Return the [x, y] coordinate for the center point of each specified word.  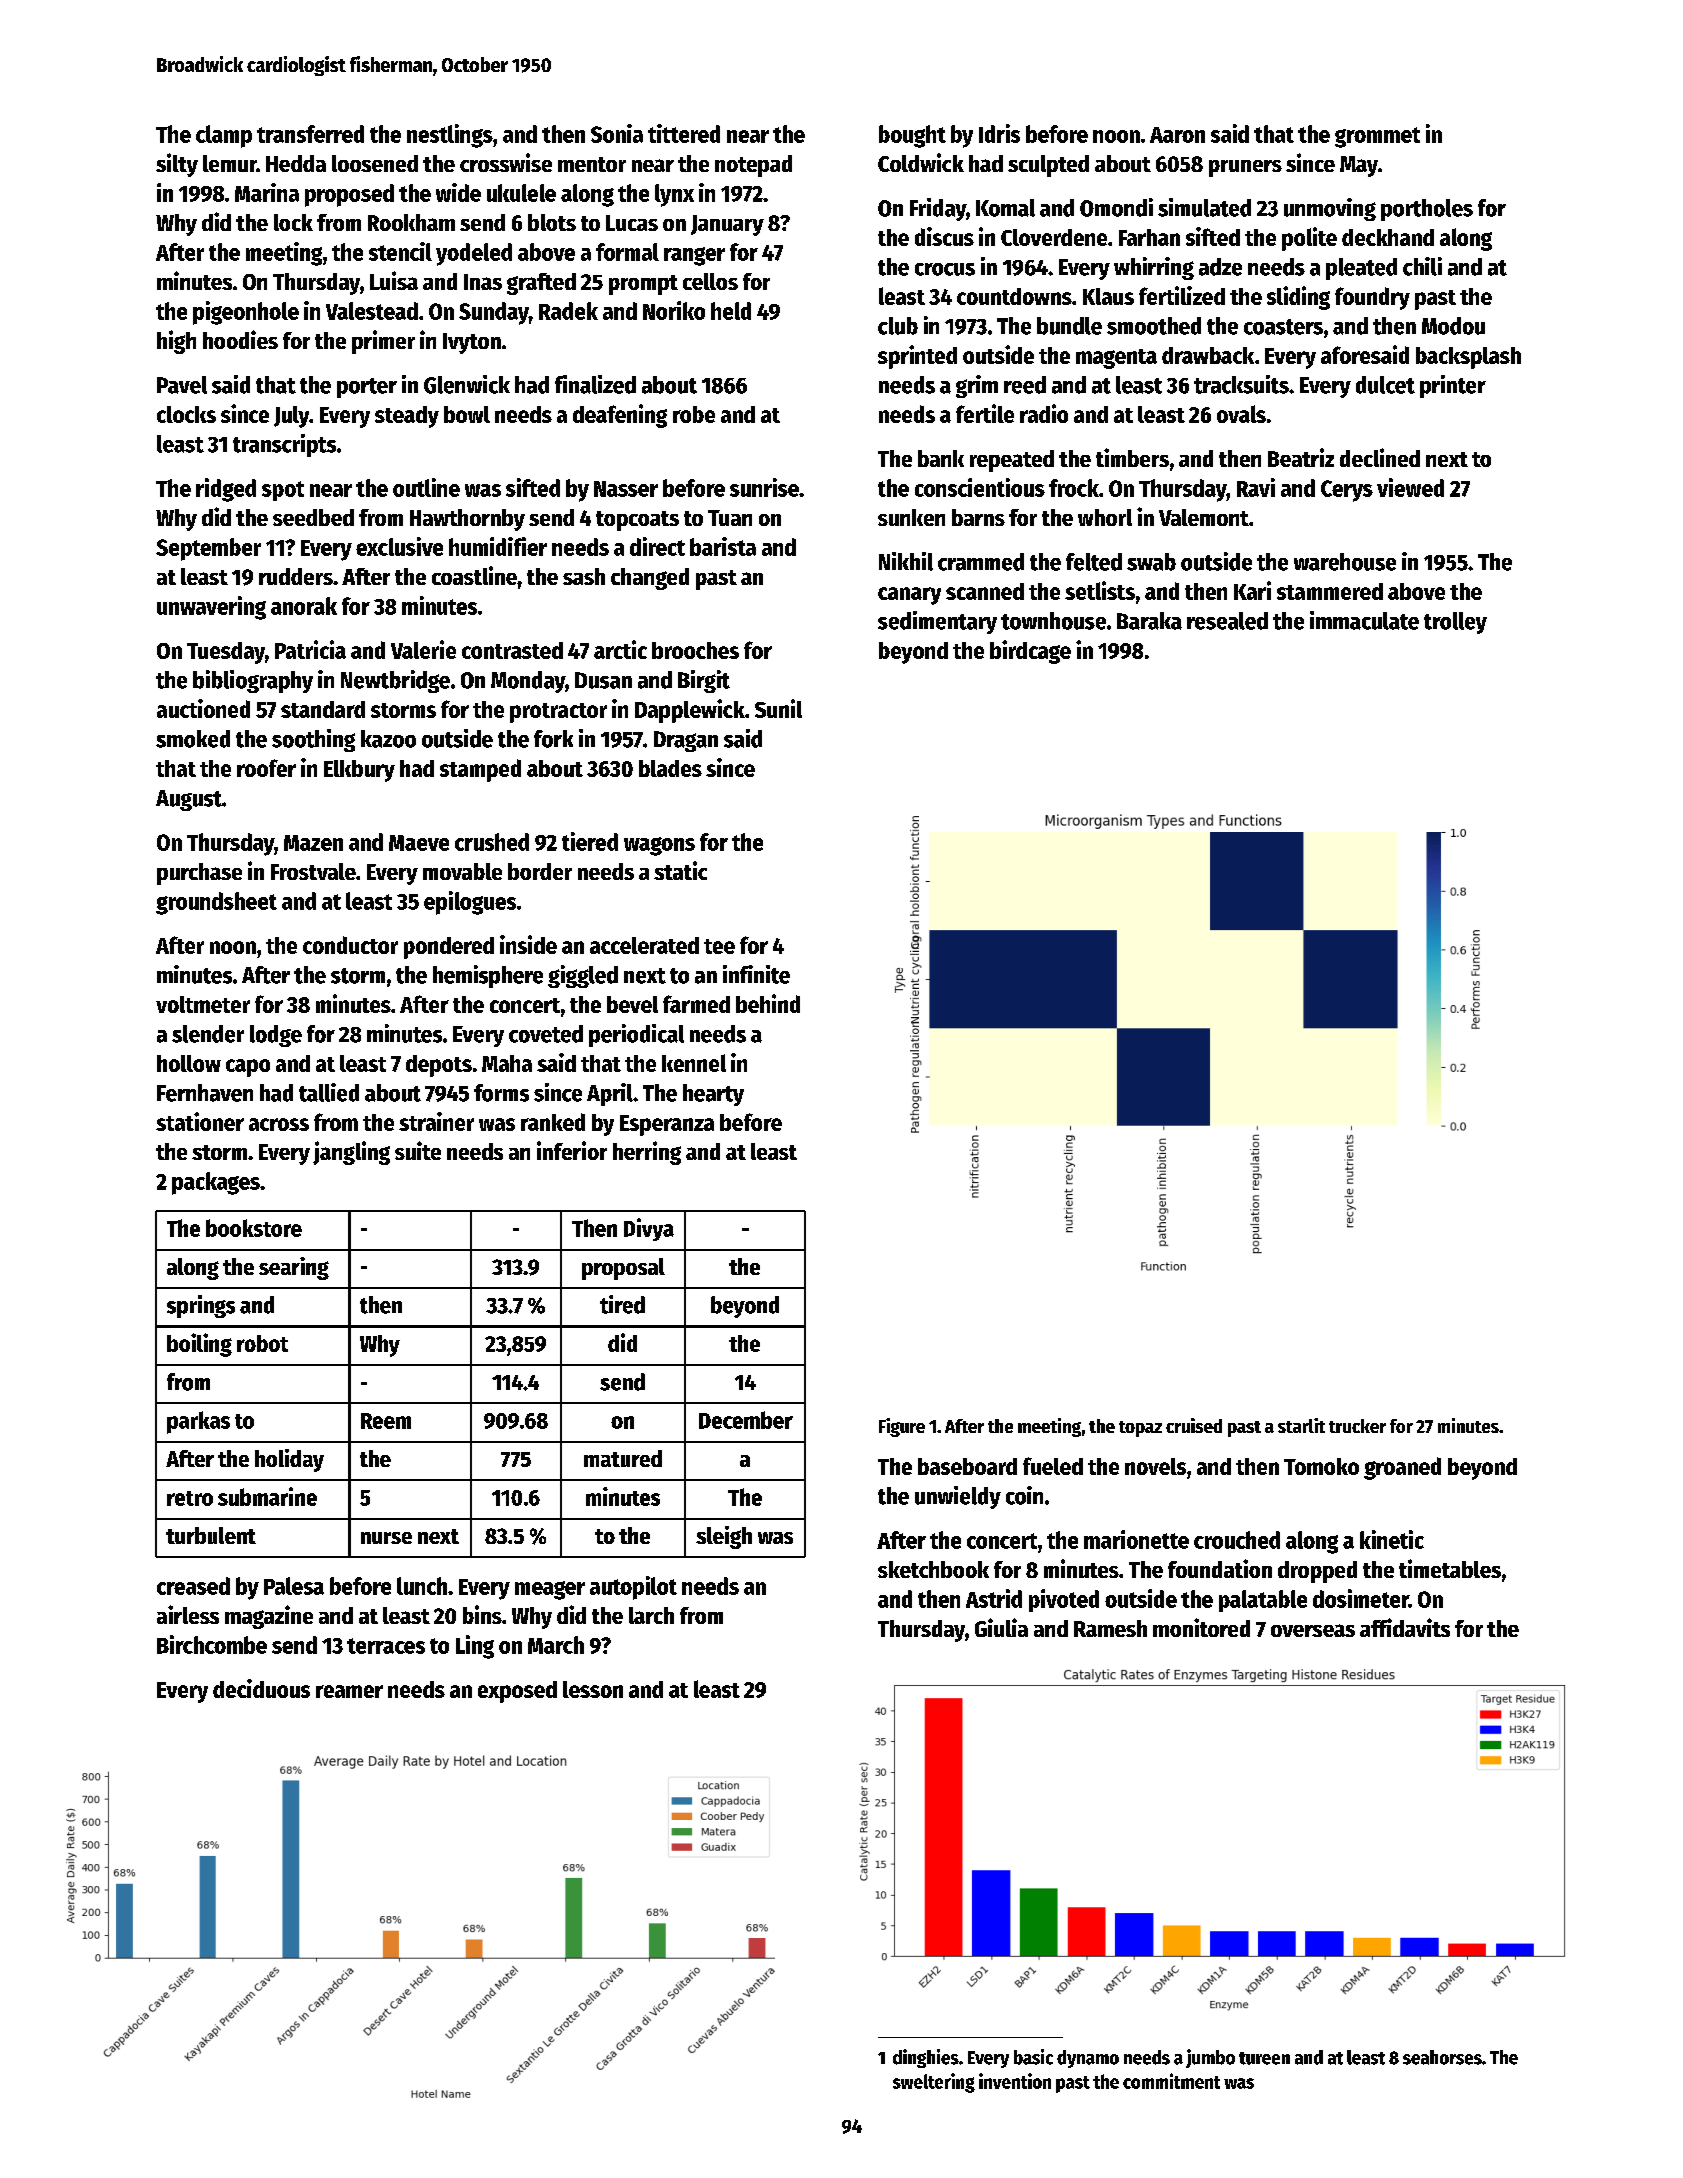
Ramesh [1110, 1628]
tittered [684, 133]
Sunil [778, 708]
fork [553, 739]
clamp [224, 136]
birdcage [1030, 652]
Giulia [1001, 1627]
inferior [572, 1150]
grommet [1377, 137]
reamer [349, 1691]
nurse [386, 1538]
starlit [1301, 1425]
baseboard [967, 1466]
